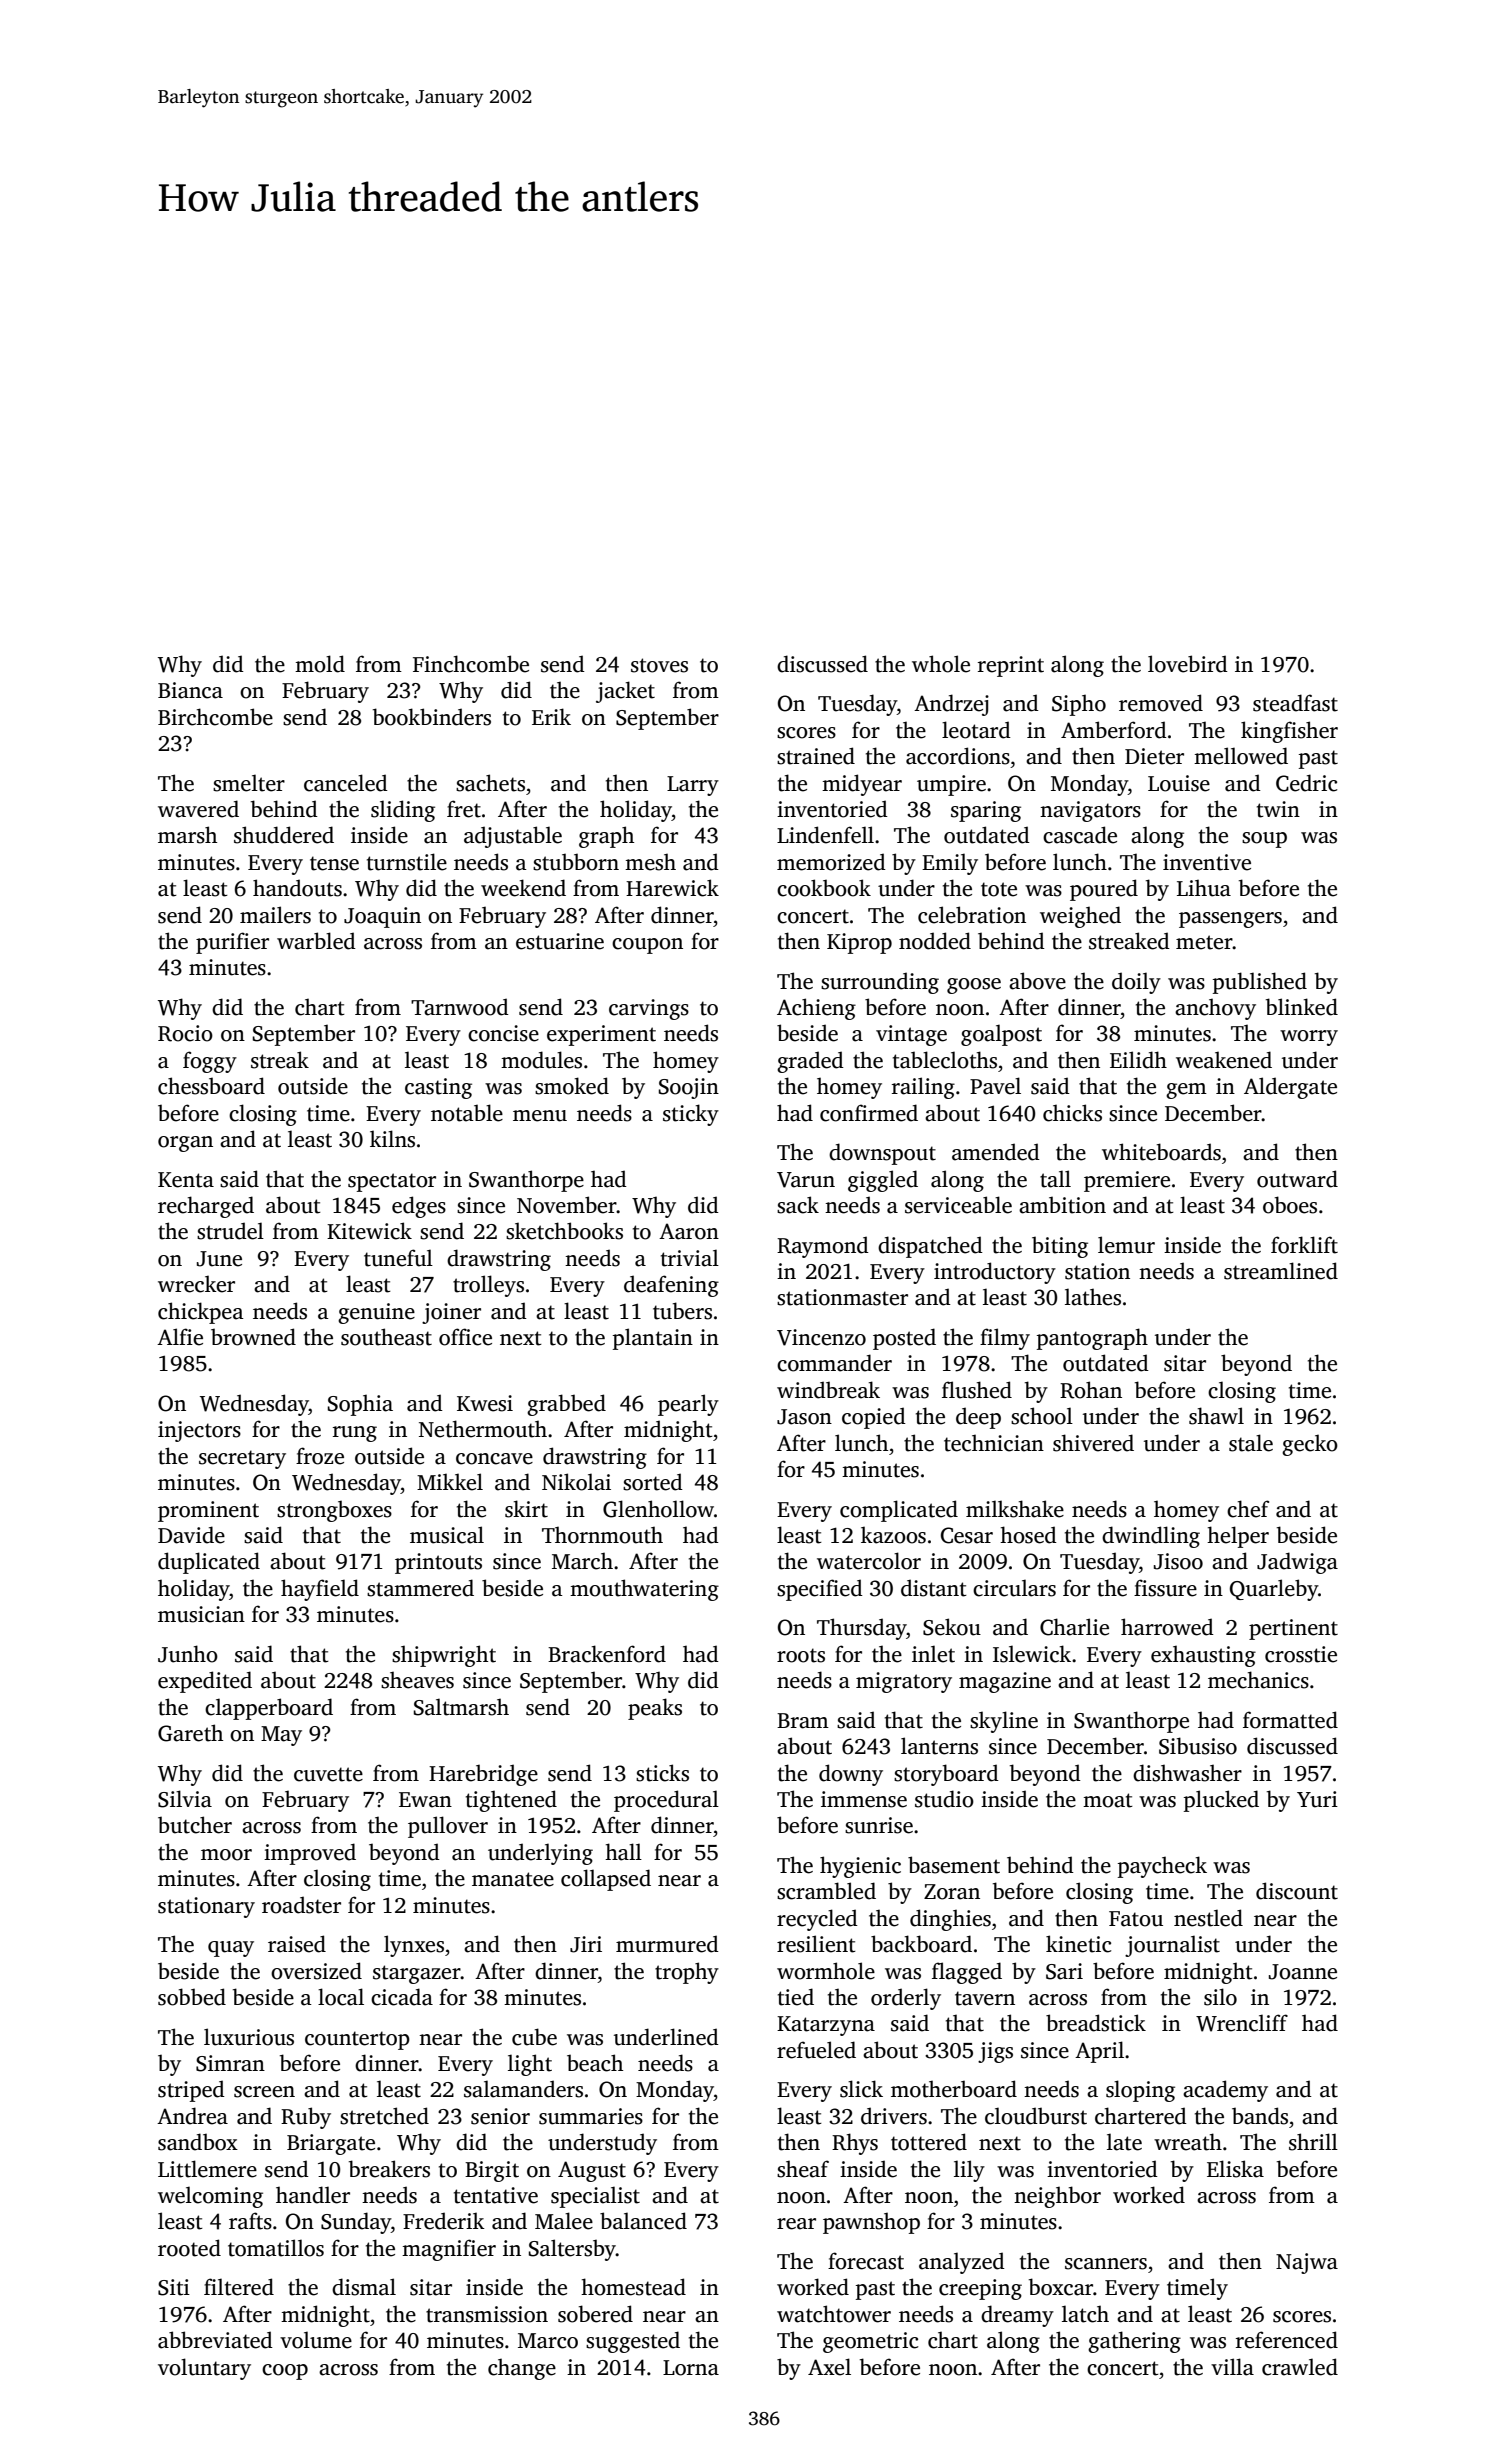 This screenshot has height=2464, width=1496. I want to click on tightened, so click(511, 1801).
